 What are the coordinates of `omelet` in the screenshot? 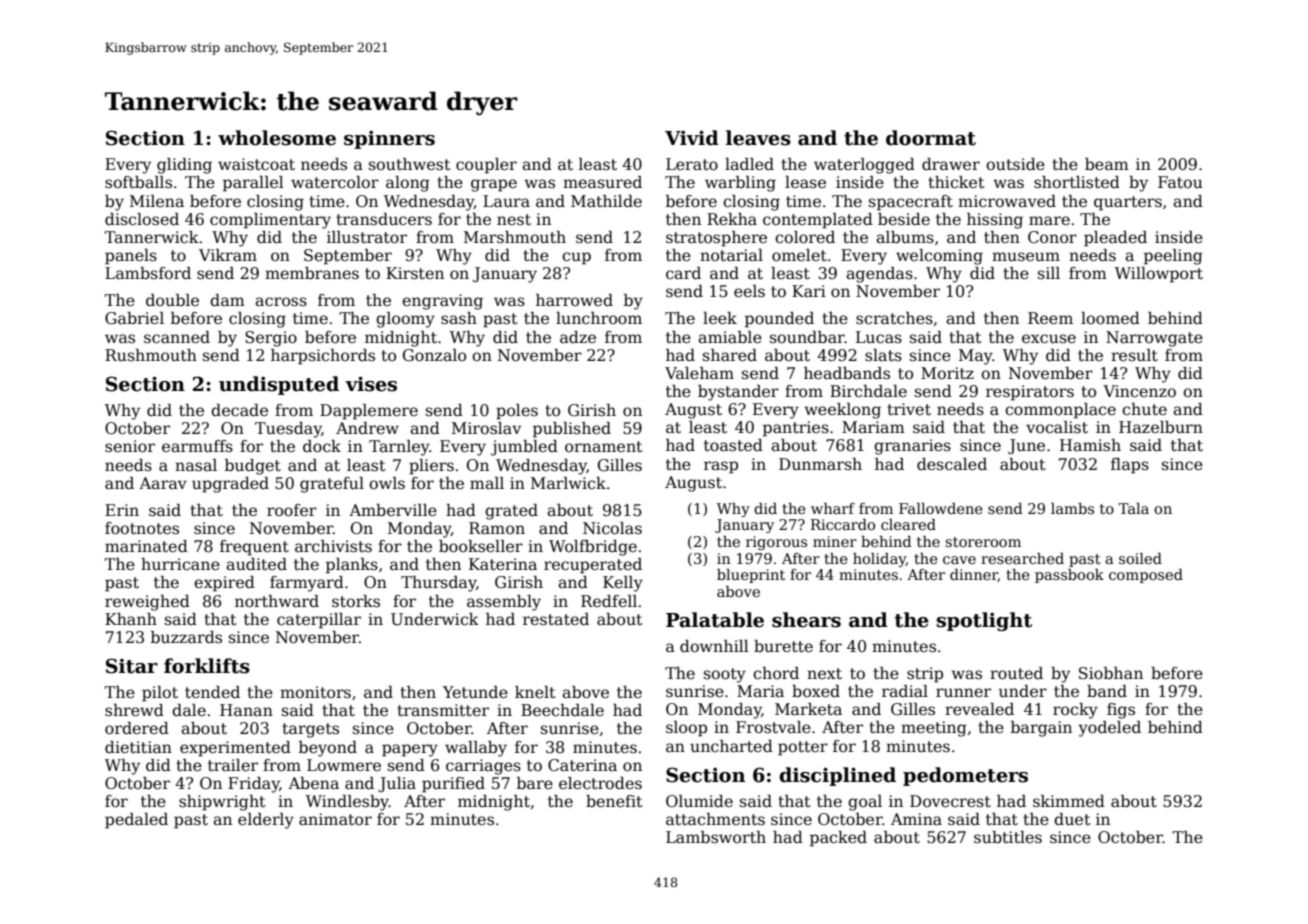 It's located at (799, 255).
